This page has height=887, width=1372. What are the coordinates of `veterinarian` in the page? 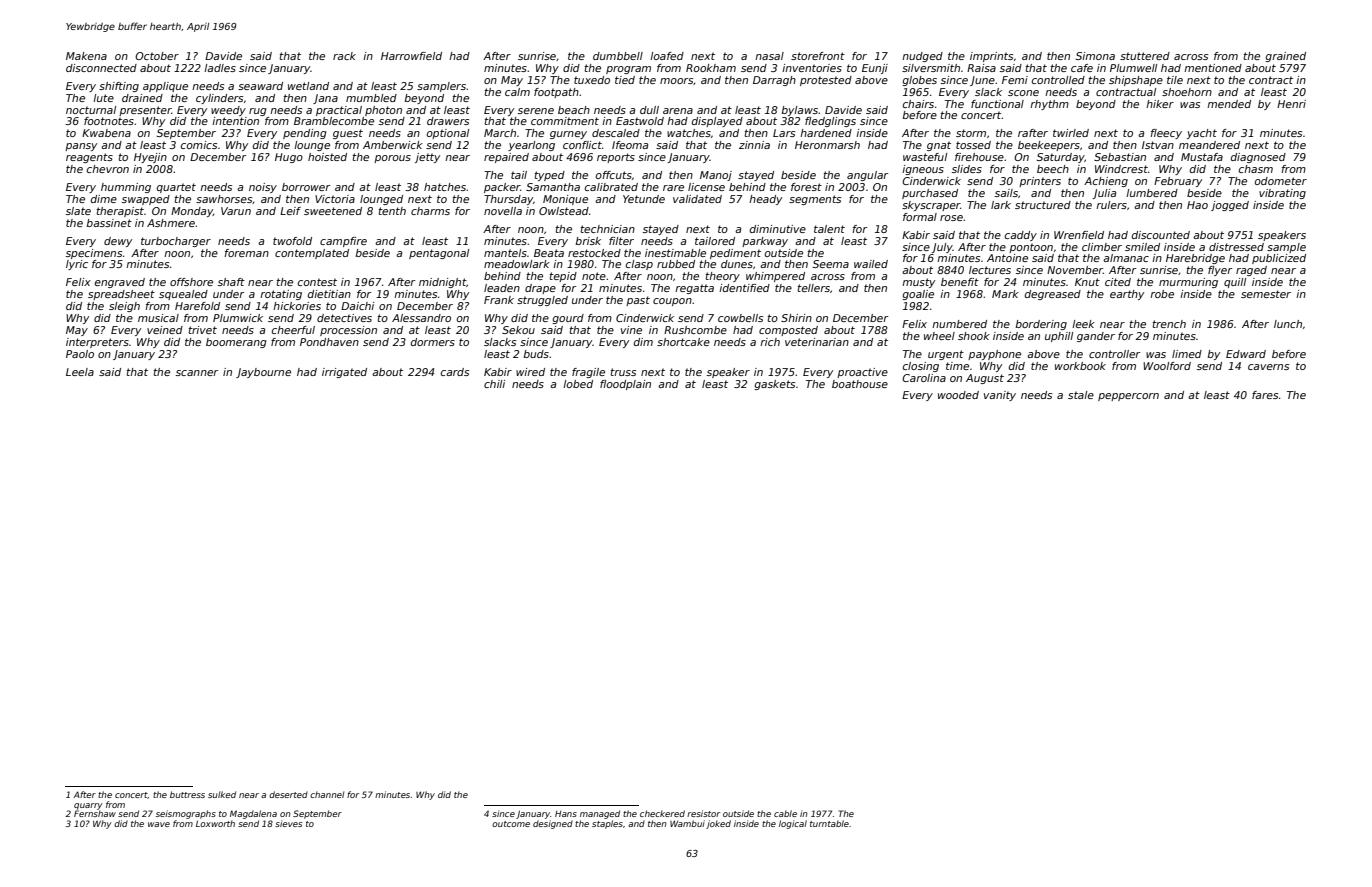 It's located at (817, 342).
